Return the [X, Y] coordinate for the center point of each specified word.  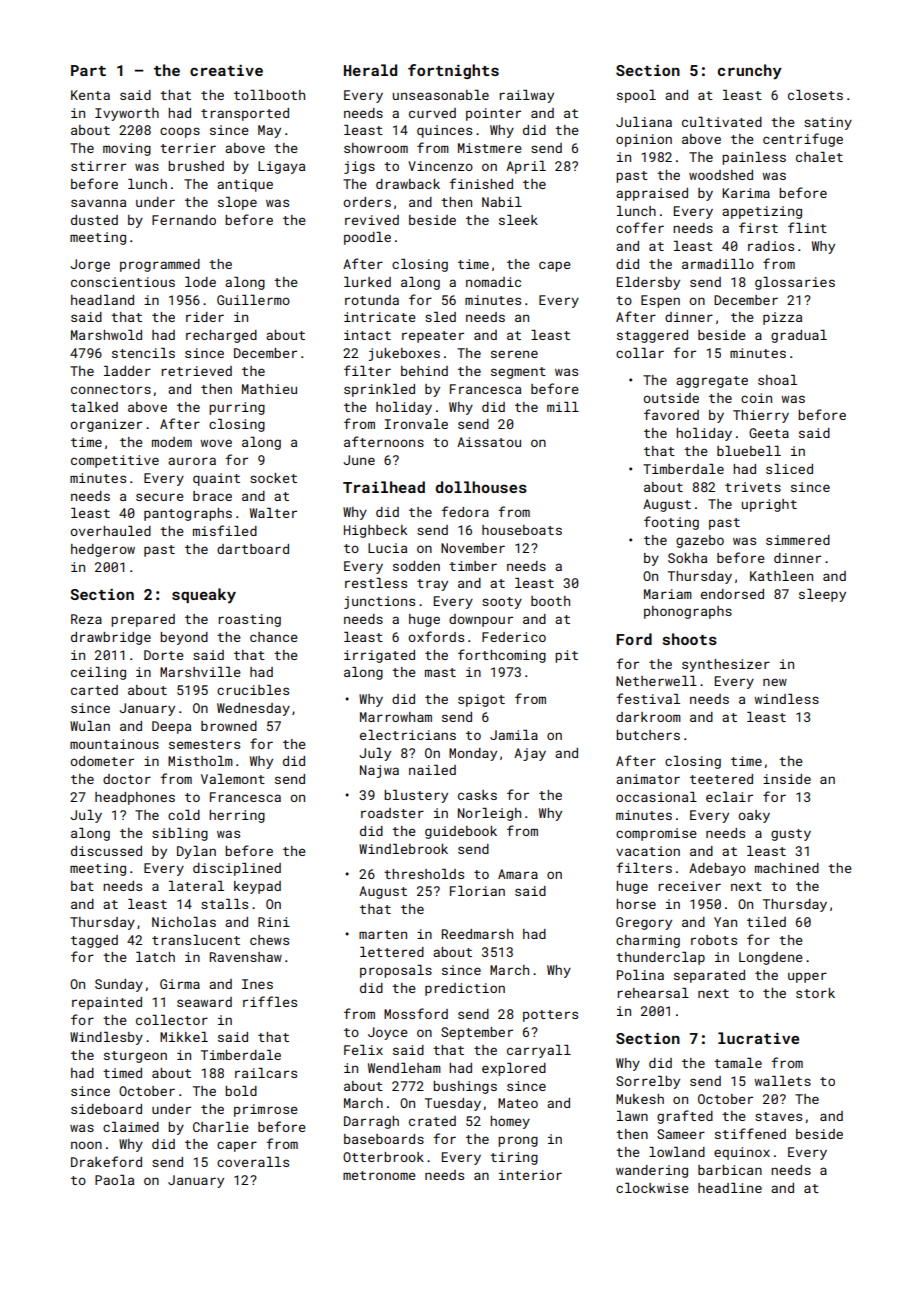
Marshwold [106, 335]
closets [815, 95]
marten [383, 934]
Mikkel [184, 1037]
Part [88, 70]
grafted [685, 1117]
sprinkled [379, 390]
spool [636, 96]
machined [787, 868]
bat [82, 886]
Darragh [371, 1122]
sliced [789, 469]
